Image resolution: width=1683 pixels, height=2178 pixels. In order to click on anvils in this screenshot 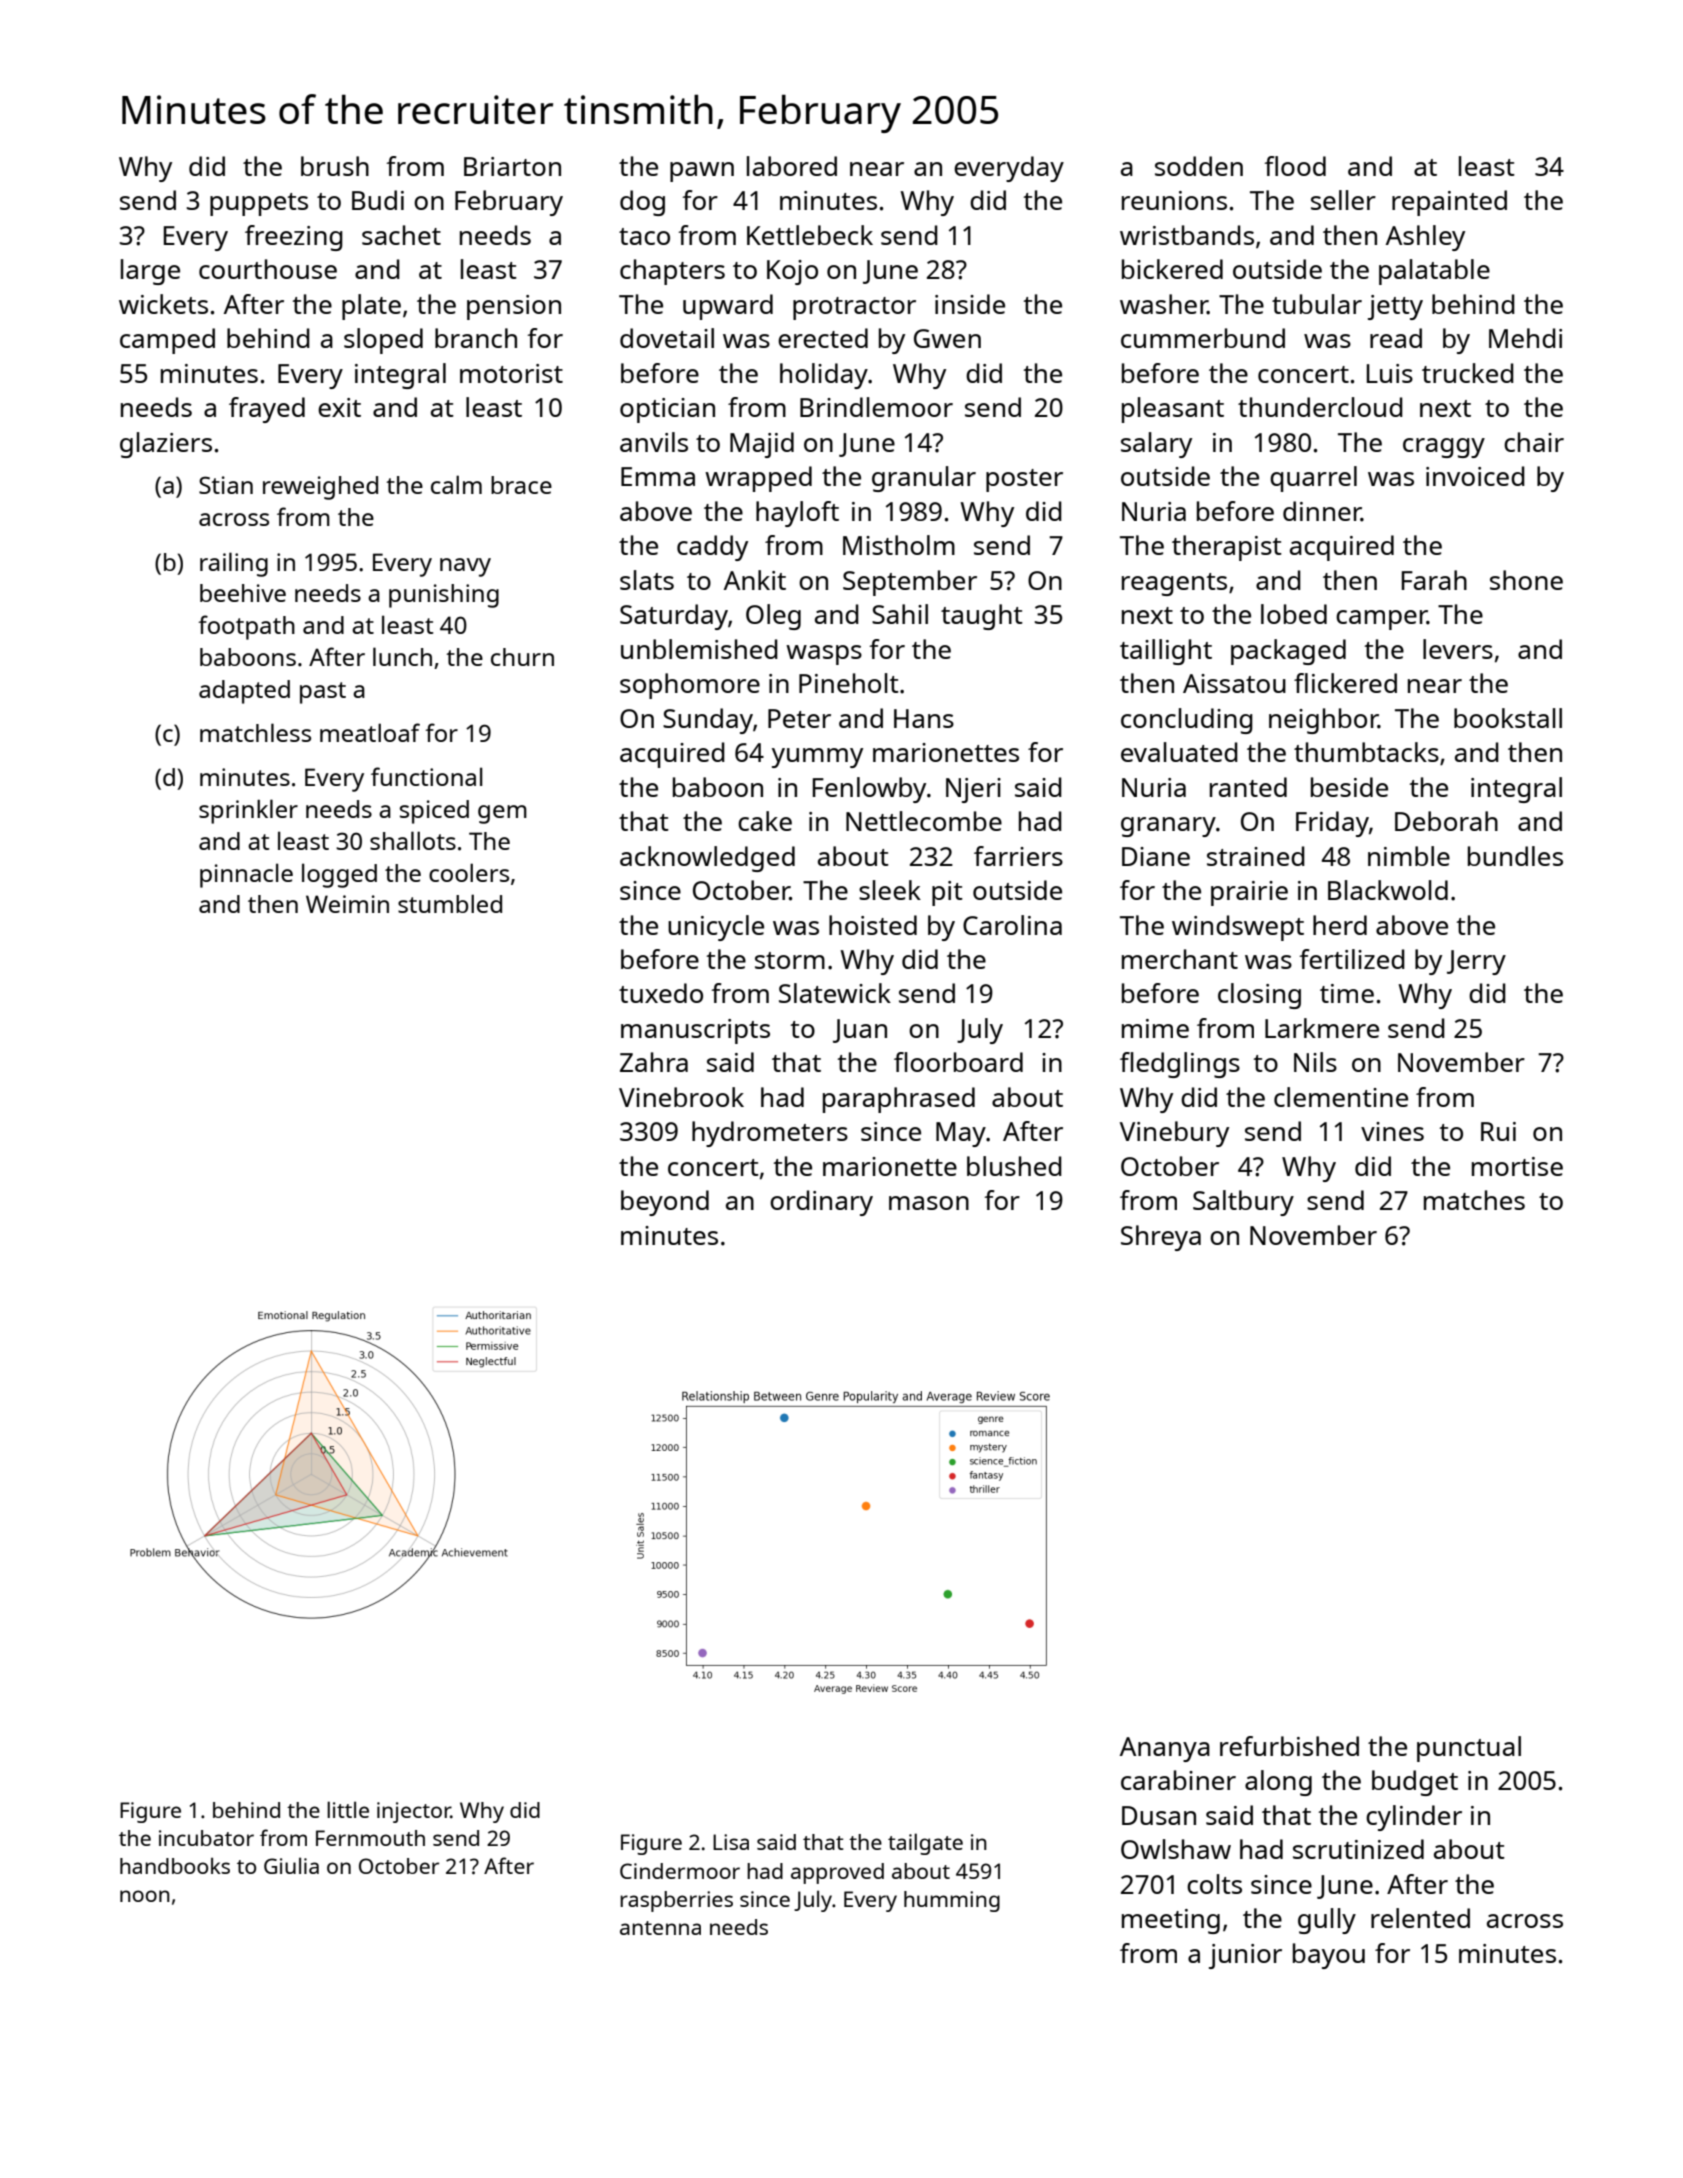, I will do `click(654, 442)`.
